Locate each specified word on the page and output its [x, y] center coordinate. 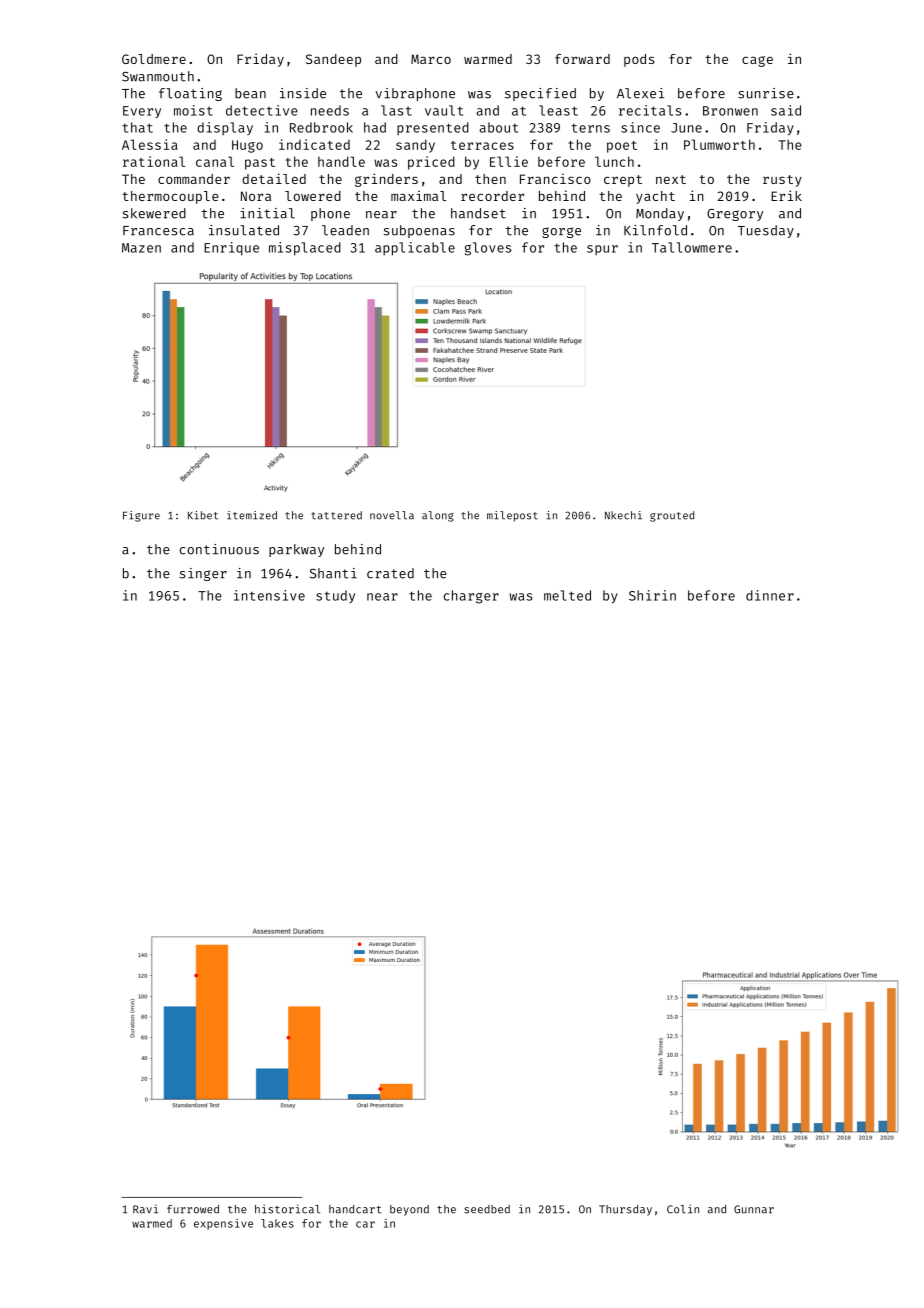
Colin [683, 1209]
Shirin [652, 595]
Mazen [141, 248]
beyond [409, 1210]
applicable [415, 249]
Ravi [145, 1209]
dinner [770, 595]
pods [639, 60]
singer [203, 574]
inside [303, 93]
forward [582, 59]
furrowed [193, 1209]
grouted [672, 516]
